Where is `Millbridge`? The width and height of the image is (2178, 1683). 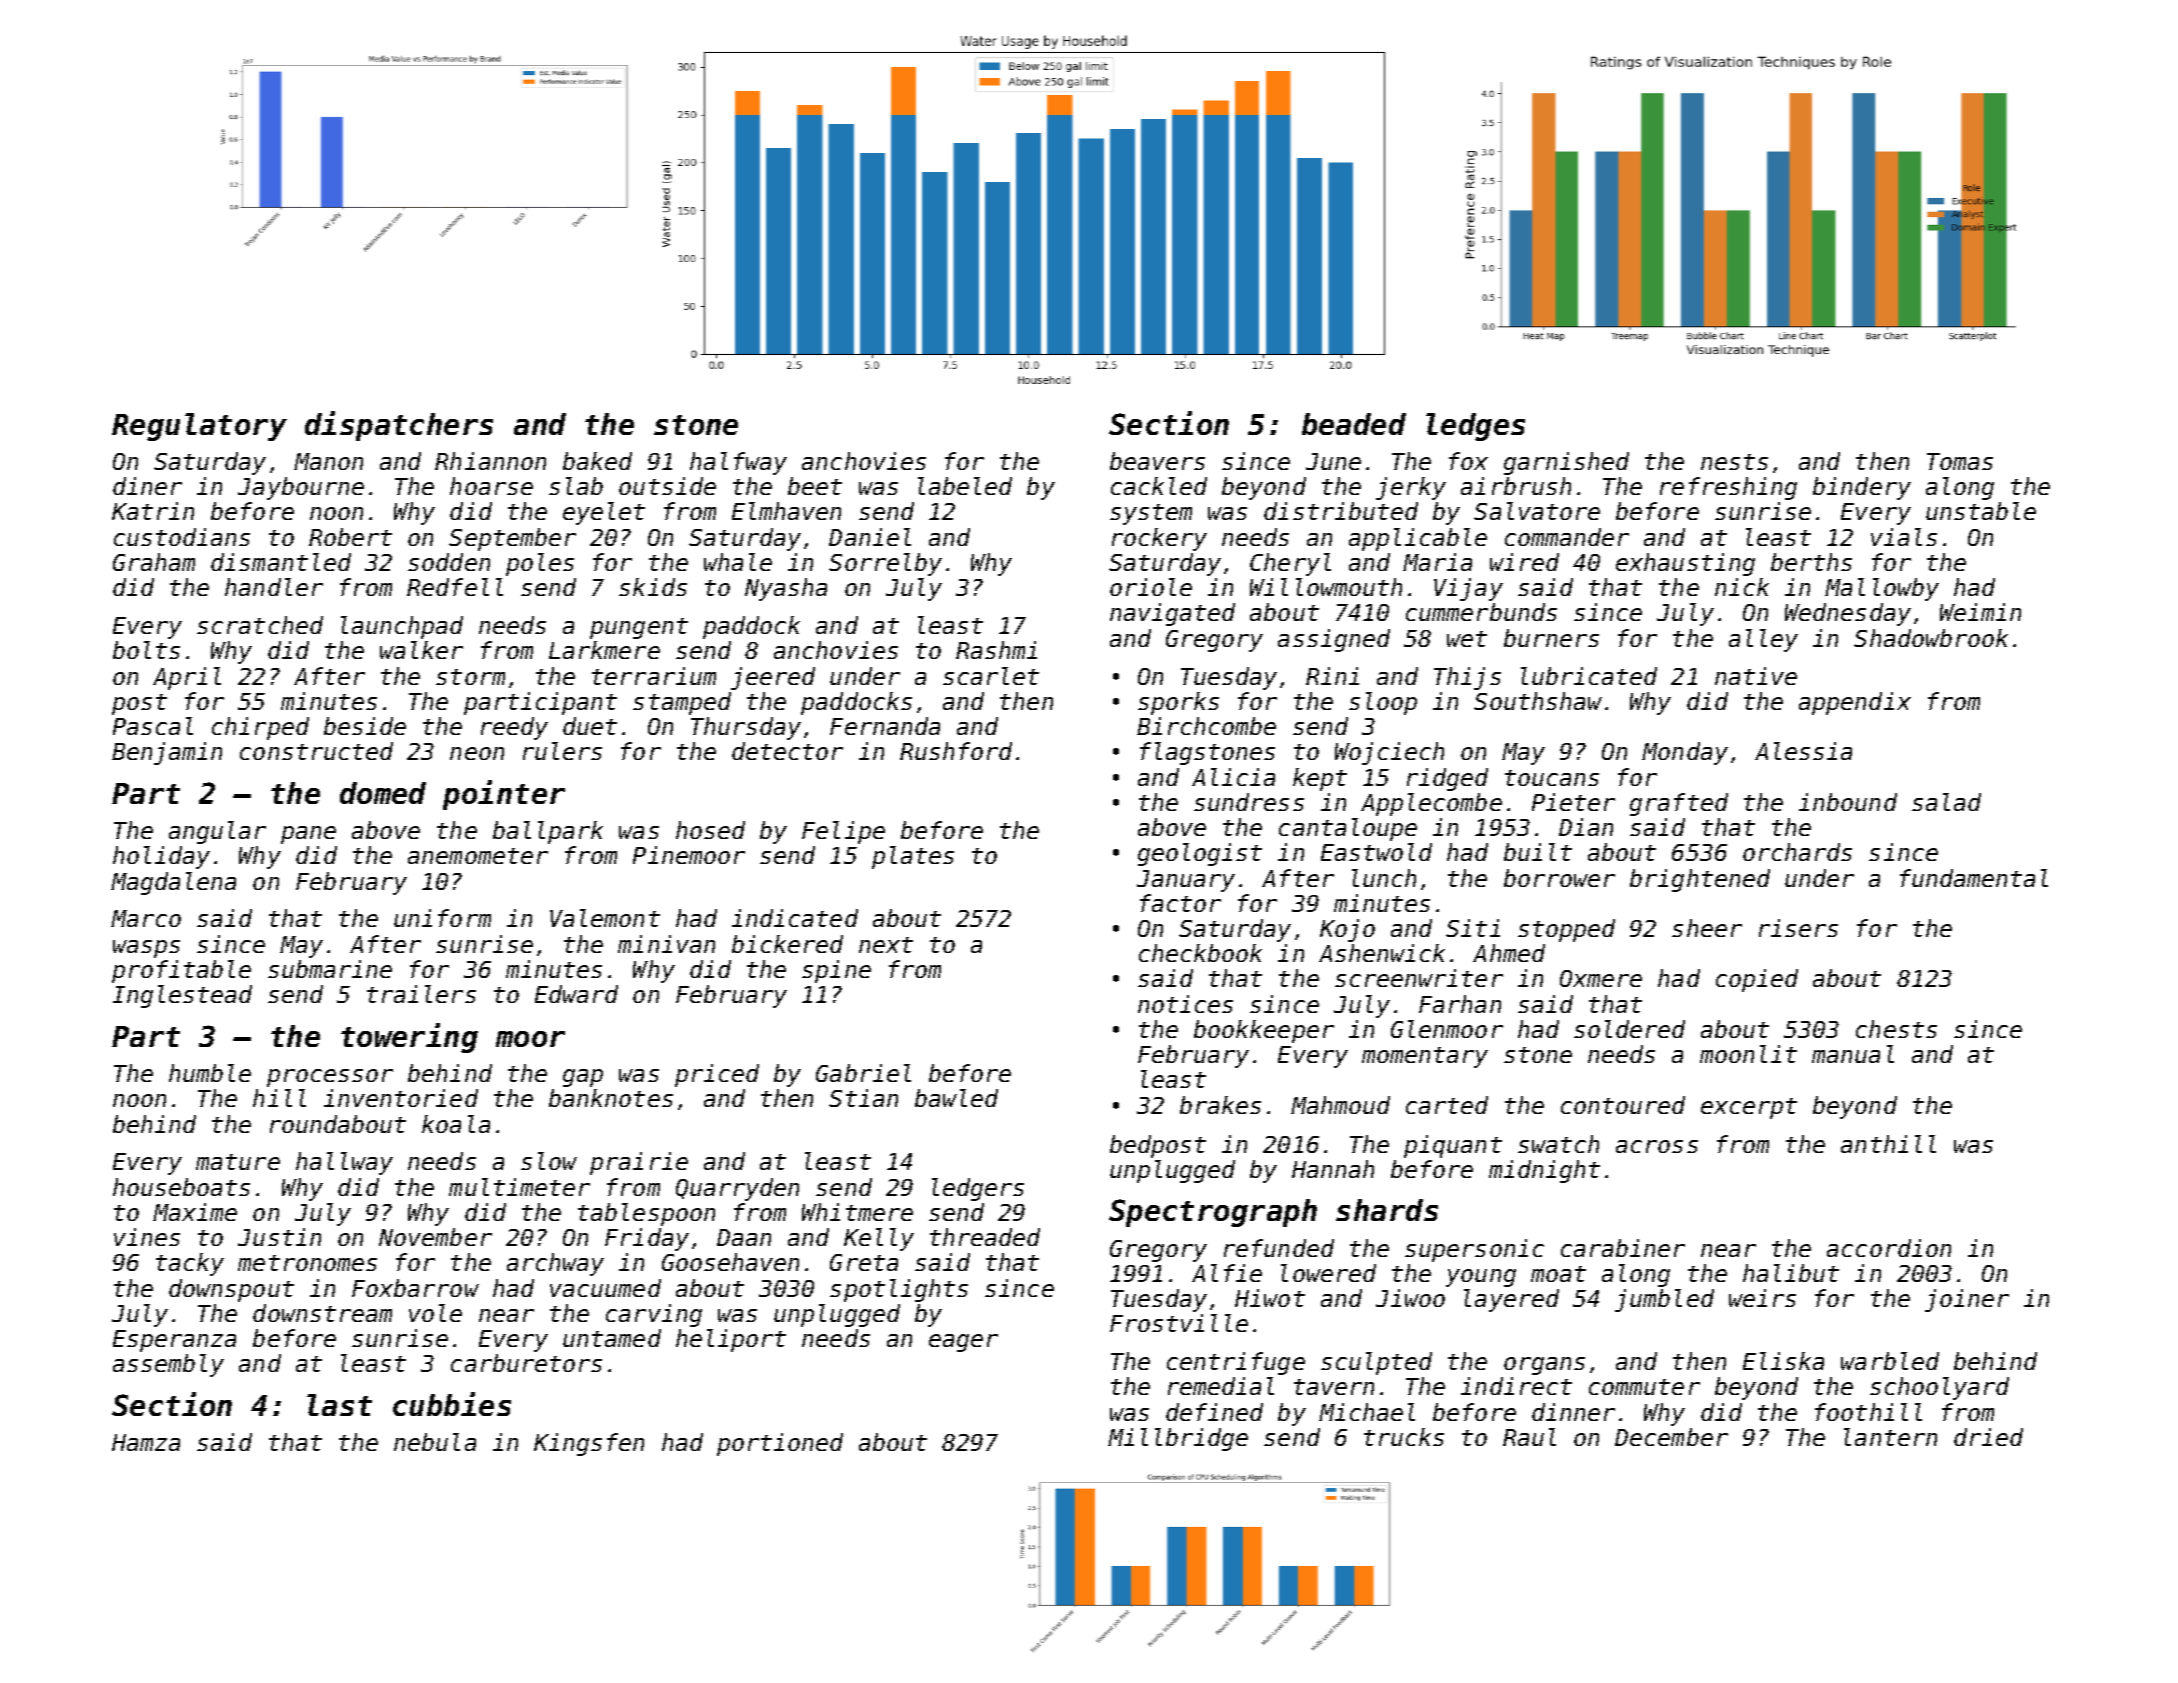 Millbridge is located at coordinates (1178, 1439).
